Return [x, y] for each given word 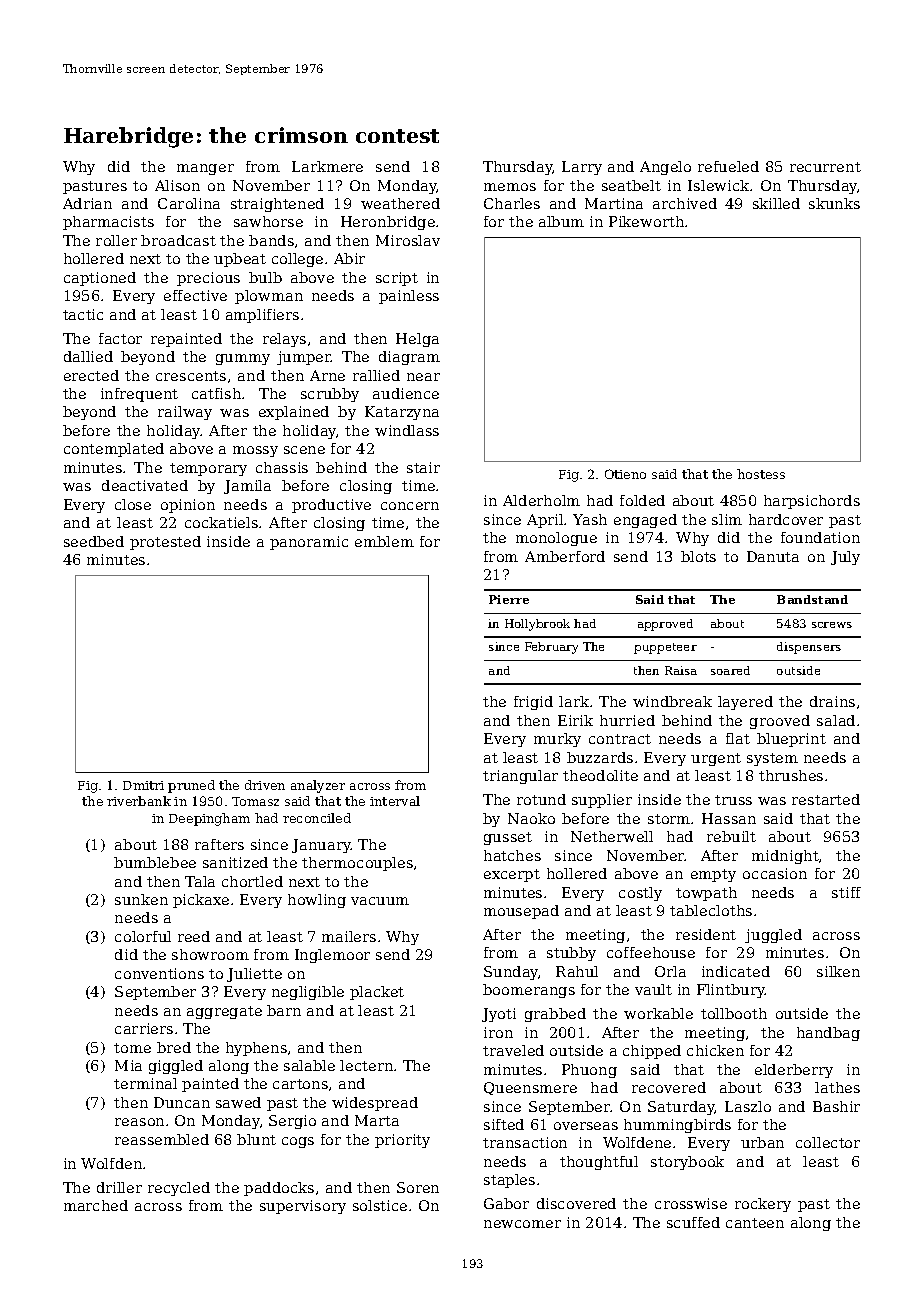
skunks [834, 203]
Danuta [773, 556]
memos [510, 187]
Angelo [665, 168]
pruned [191, 786]
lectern [366, 1065]
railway [185, 413]
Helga [417, 340]
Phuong [589, 1071]
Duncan [182, 1102]
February [551, 648]
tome [132, 1048]
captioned [100, 279]
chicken [715, 1050]
